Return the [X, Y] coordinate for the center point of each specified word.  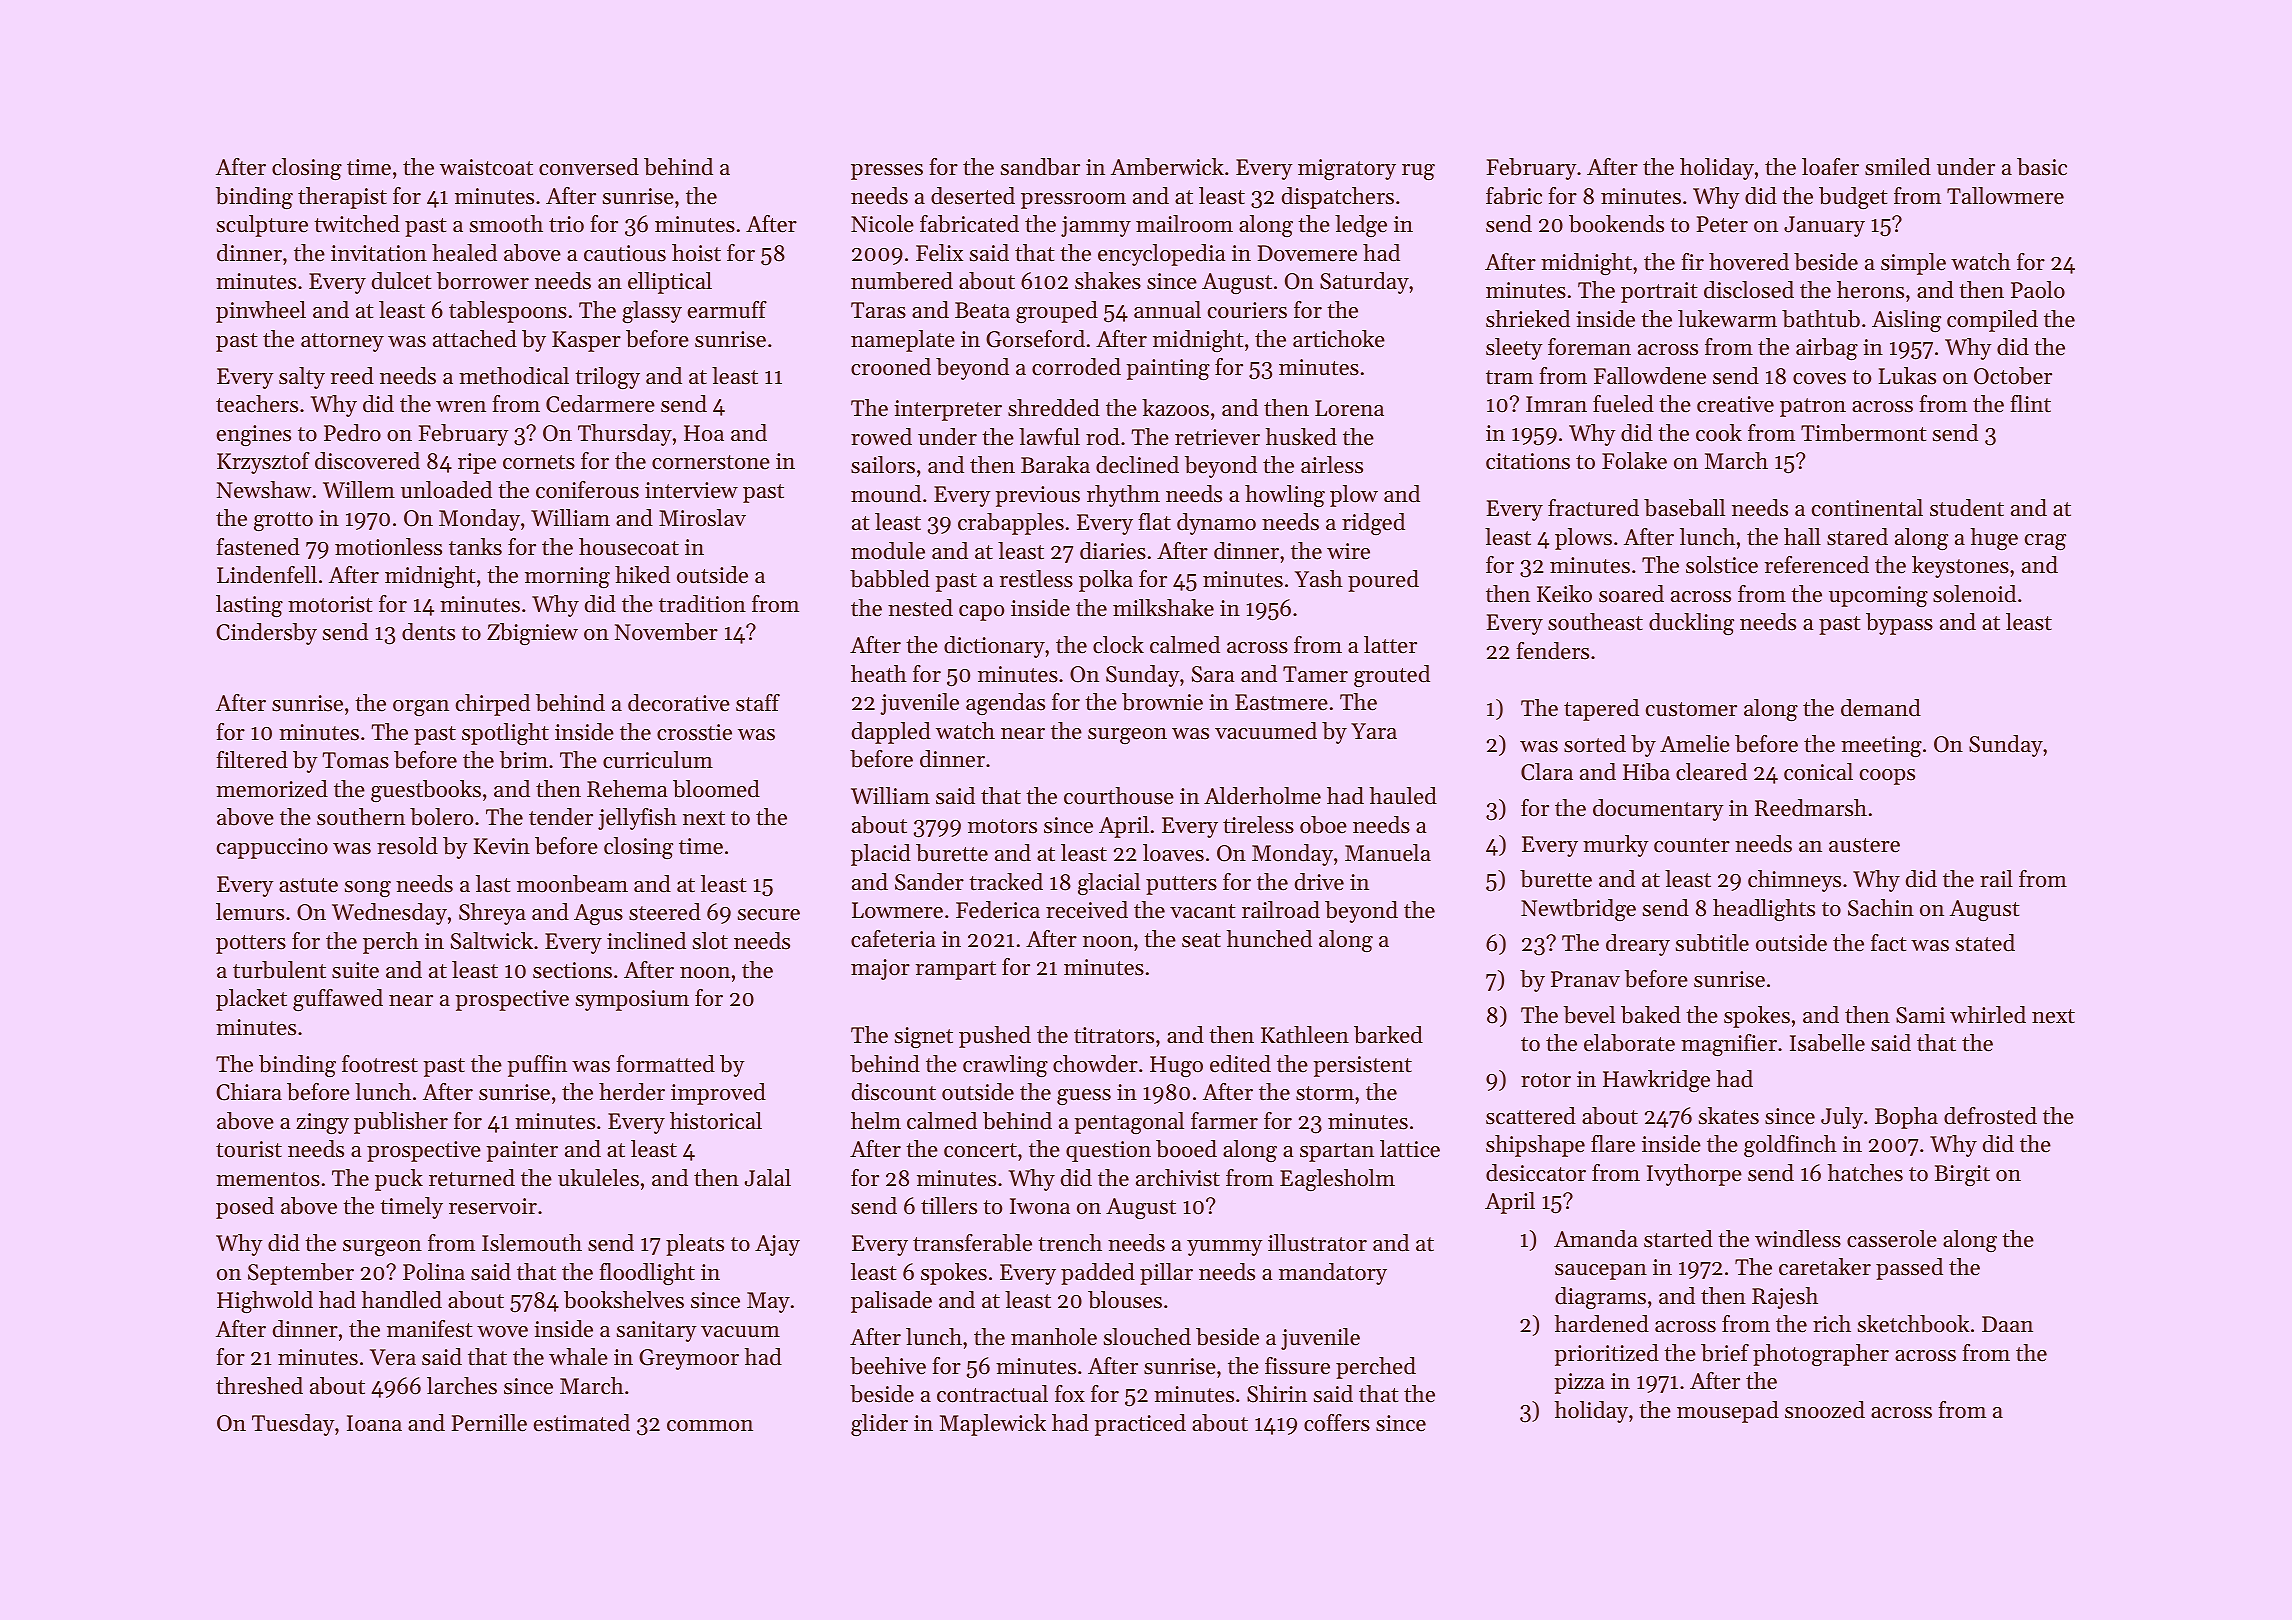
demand [1881, 708]
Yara [1374, 731]
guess [1084, 1097]
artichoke [1339, 339]
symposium [632, 1000]
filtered [252, 760]
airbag [1827, 349]
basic [2042, 167]
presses [887, 172]
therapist [342, 198]
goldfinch [1790, 1146]
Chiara [249, 1092]
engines [254, 435]
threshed [259, 1386]
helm [876, 1121]
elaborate [1629, 1043]
